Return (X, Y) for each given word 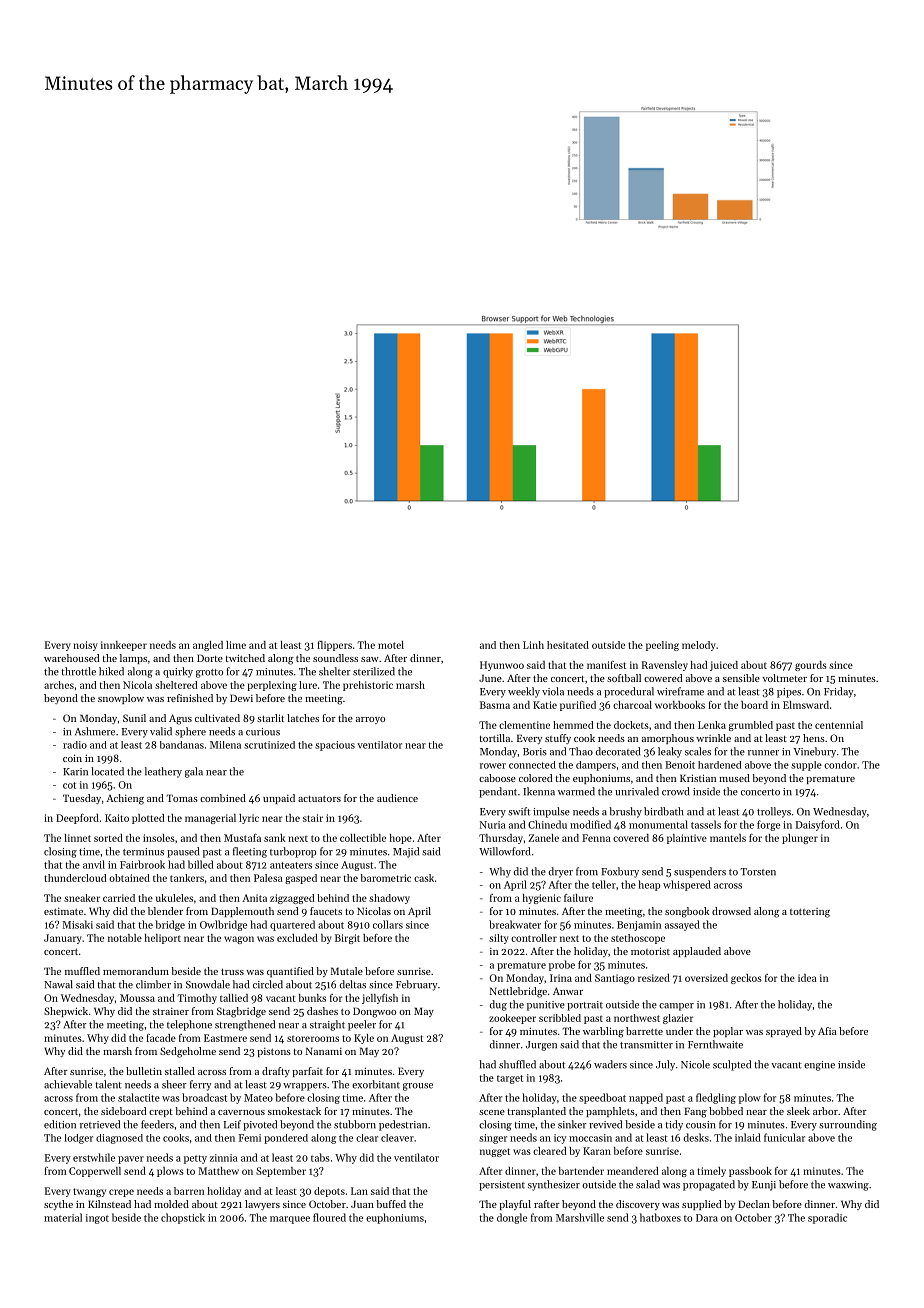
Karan (597, 1151)
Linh (533, 645)
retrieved (100, 1124)
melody (699, 646)
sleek (798, 1111)
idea (807, 978)
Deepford (77, 819)
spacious (335, 746)
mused (734, 778)
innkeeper (124, 646)
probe (562, 965)
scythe (58, 1205)
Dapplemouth (242, 912)
